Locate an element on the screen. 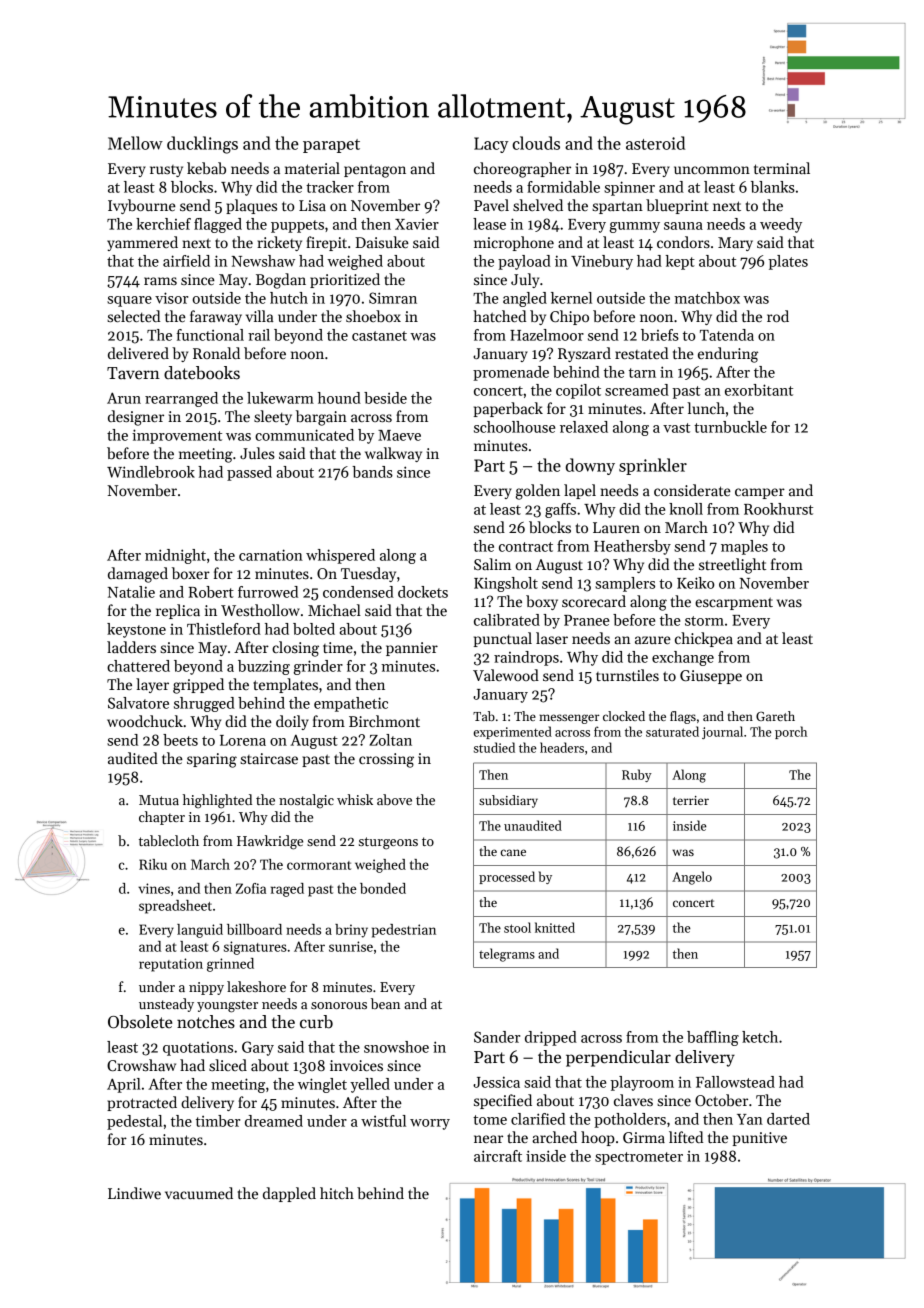 This screenshot has width=924, height=1308. clocked is located at coordinates (624, 716).
